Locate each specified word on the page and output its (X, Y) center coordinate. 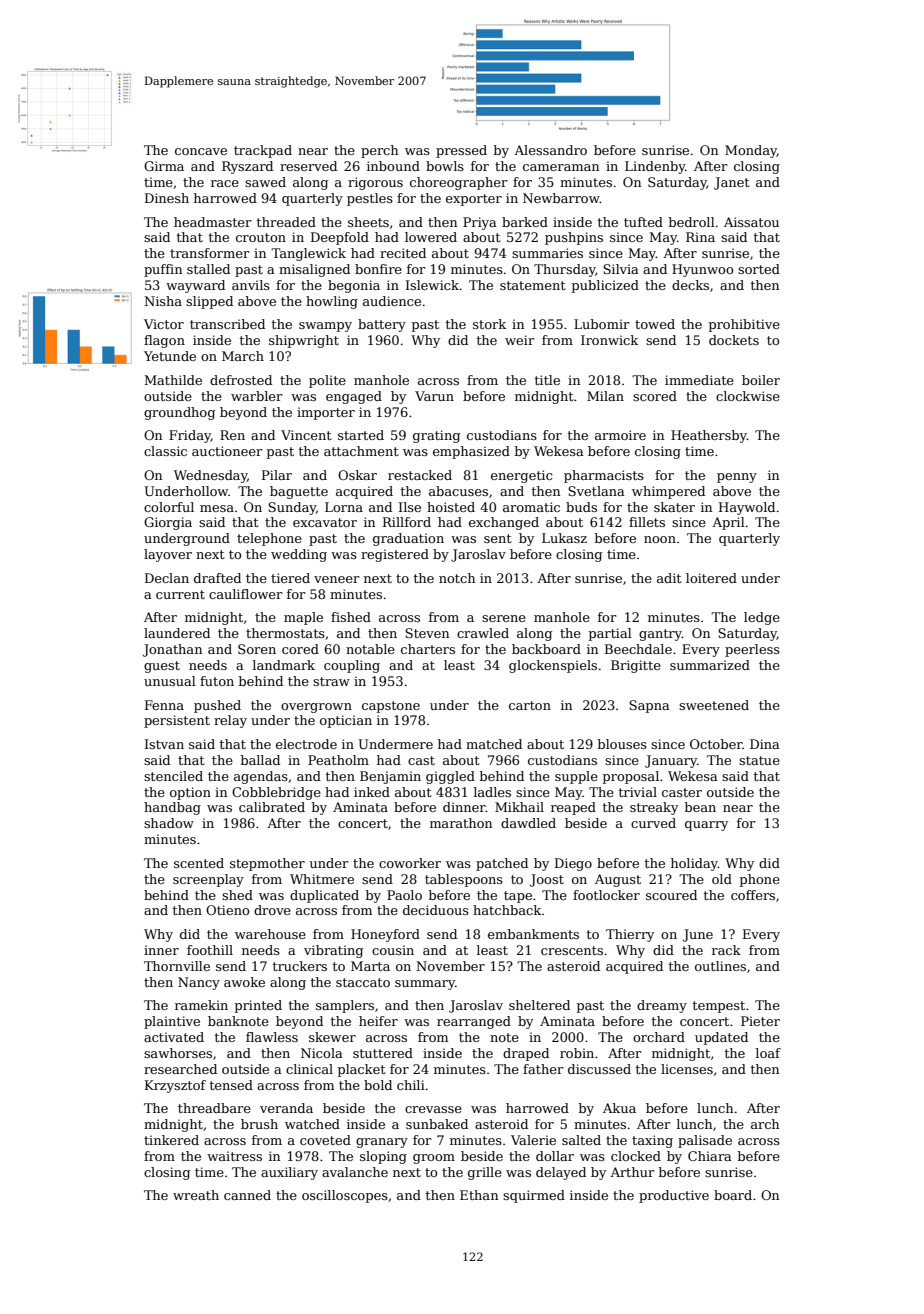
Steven (427, 633)
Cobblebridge (276, 793)
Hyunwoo (702, 270)
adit (669, 578)
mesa (217, 508)
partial (610, 634)
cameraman (561, 167)
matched (494, 744)
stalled (208, 269)
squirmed (534, 1196)
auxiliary (289, 1173)
